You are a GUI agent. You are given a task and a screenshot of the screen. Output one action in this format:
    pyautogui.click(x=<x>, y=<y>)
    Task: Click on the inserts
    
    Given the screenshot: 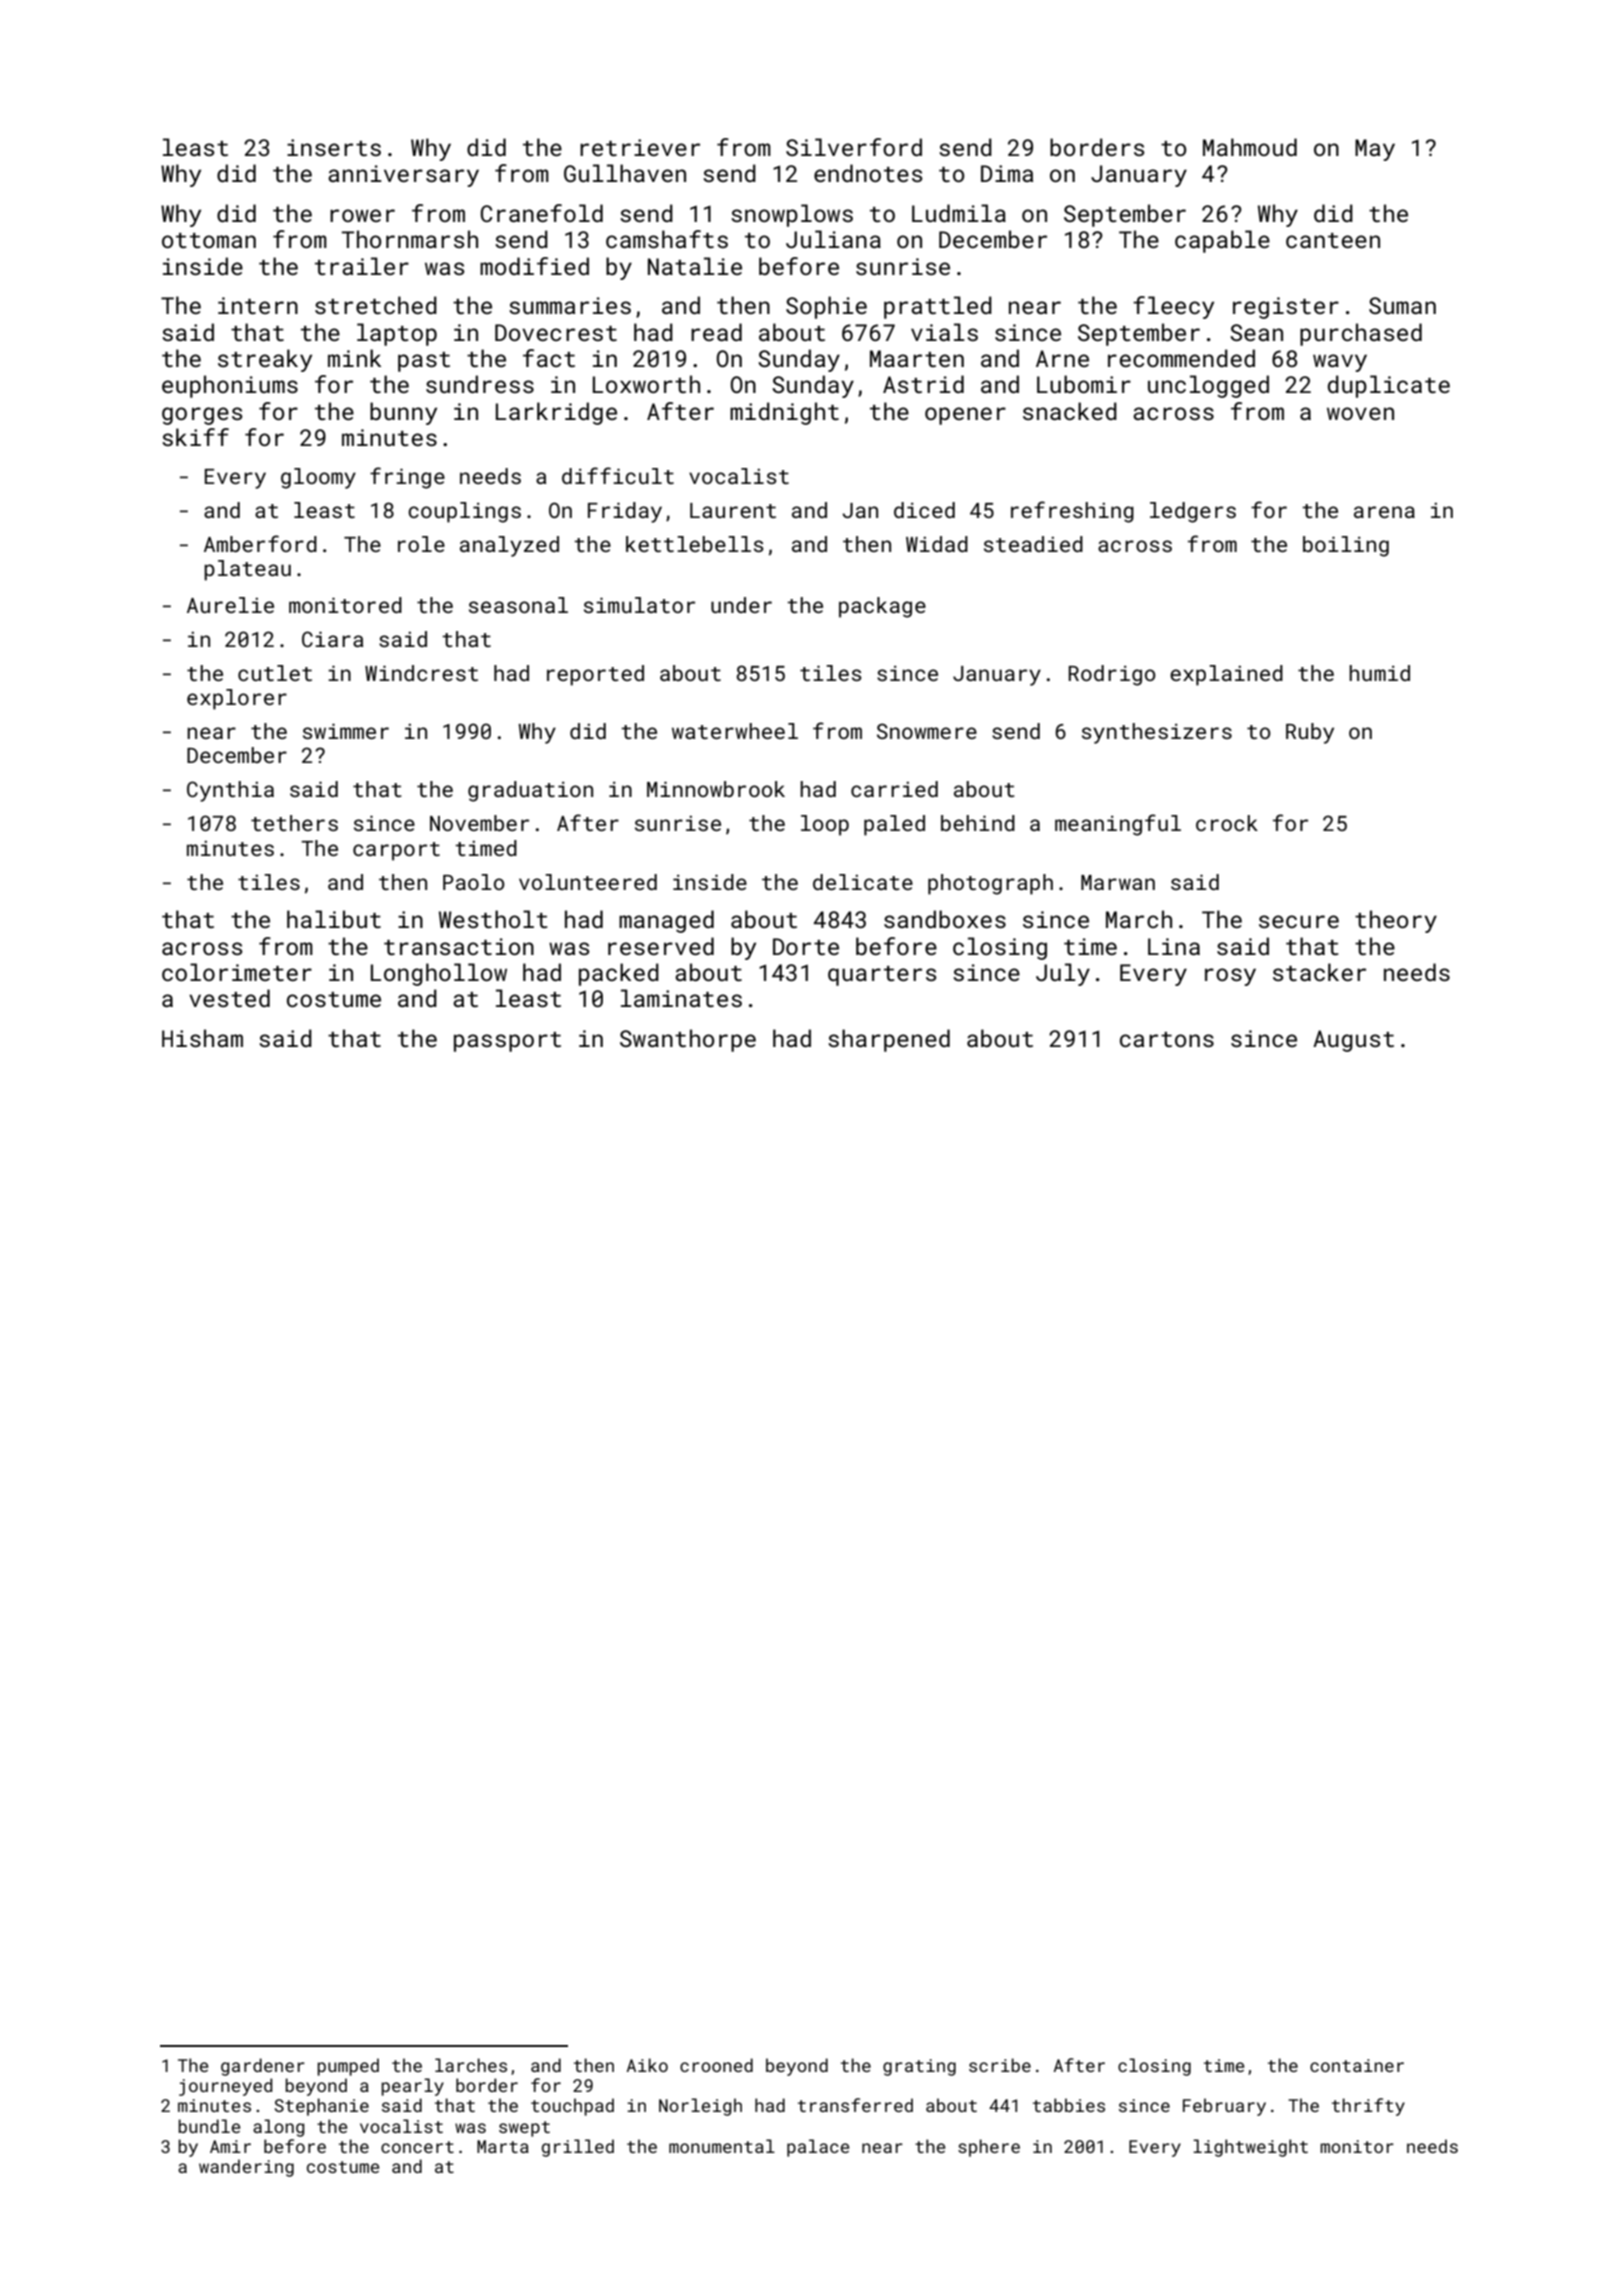 What is the action you would take?
    pyautogui.click(x=334, y=147)
